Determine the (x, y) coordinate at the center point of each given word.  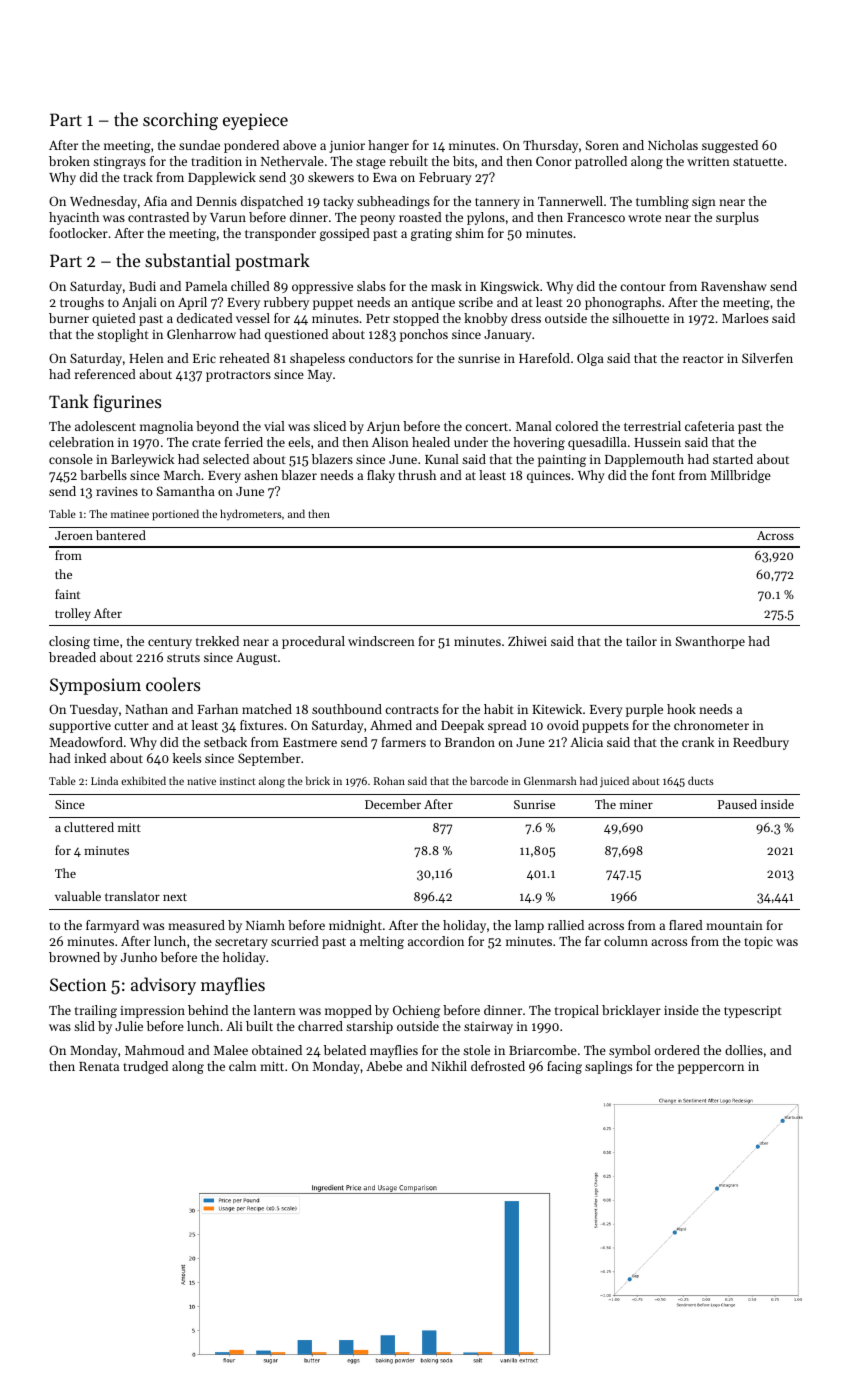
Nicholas (673, 145)
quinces (548, 477)
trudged (145, 1067)
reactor (703, 359)
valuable (78, 896)
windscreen (381, 641)
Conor (554, 161)
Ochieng (416, 1011)
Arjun (383, 428)
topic (758, 943)
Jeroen (74, 535)
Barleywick (142, 460)
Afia (155, 201)
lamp (529, 926)
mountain (734, 925)
